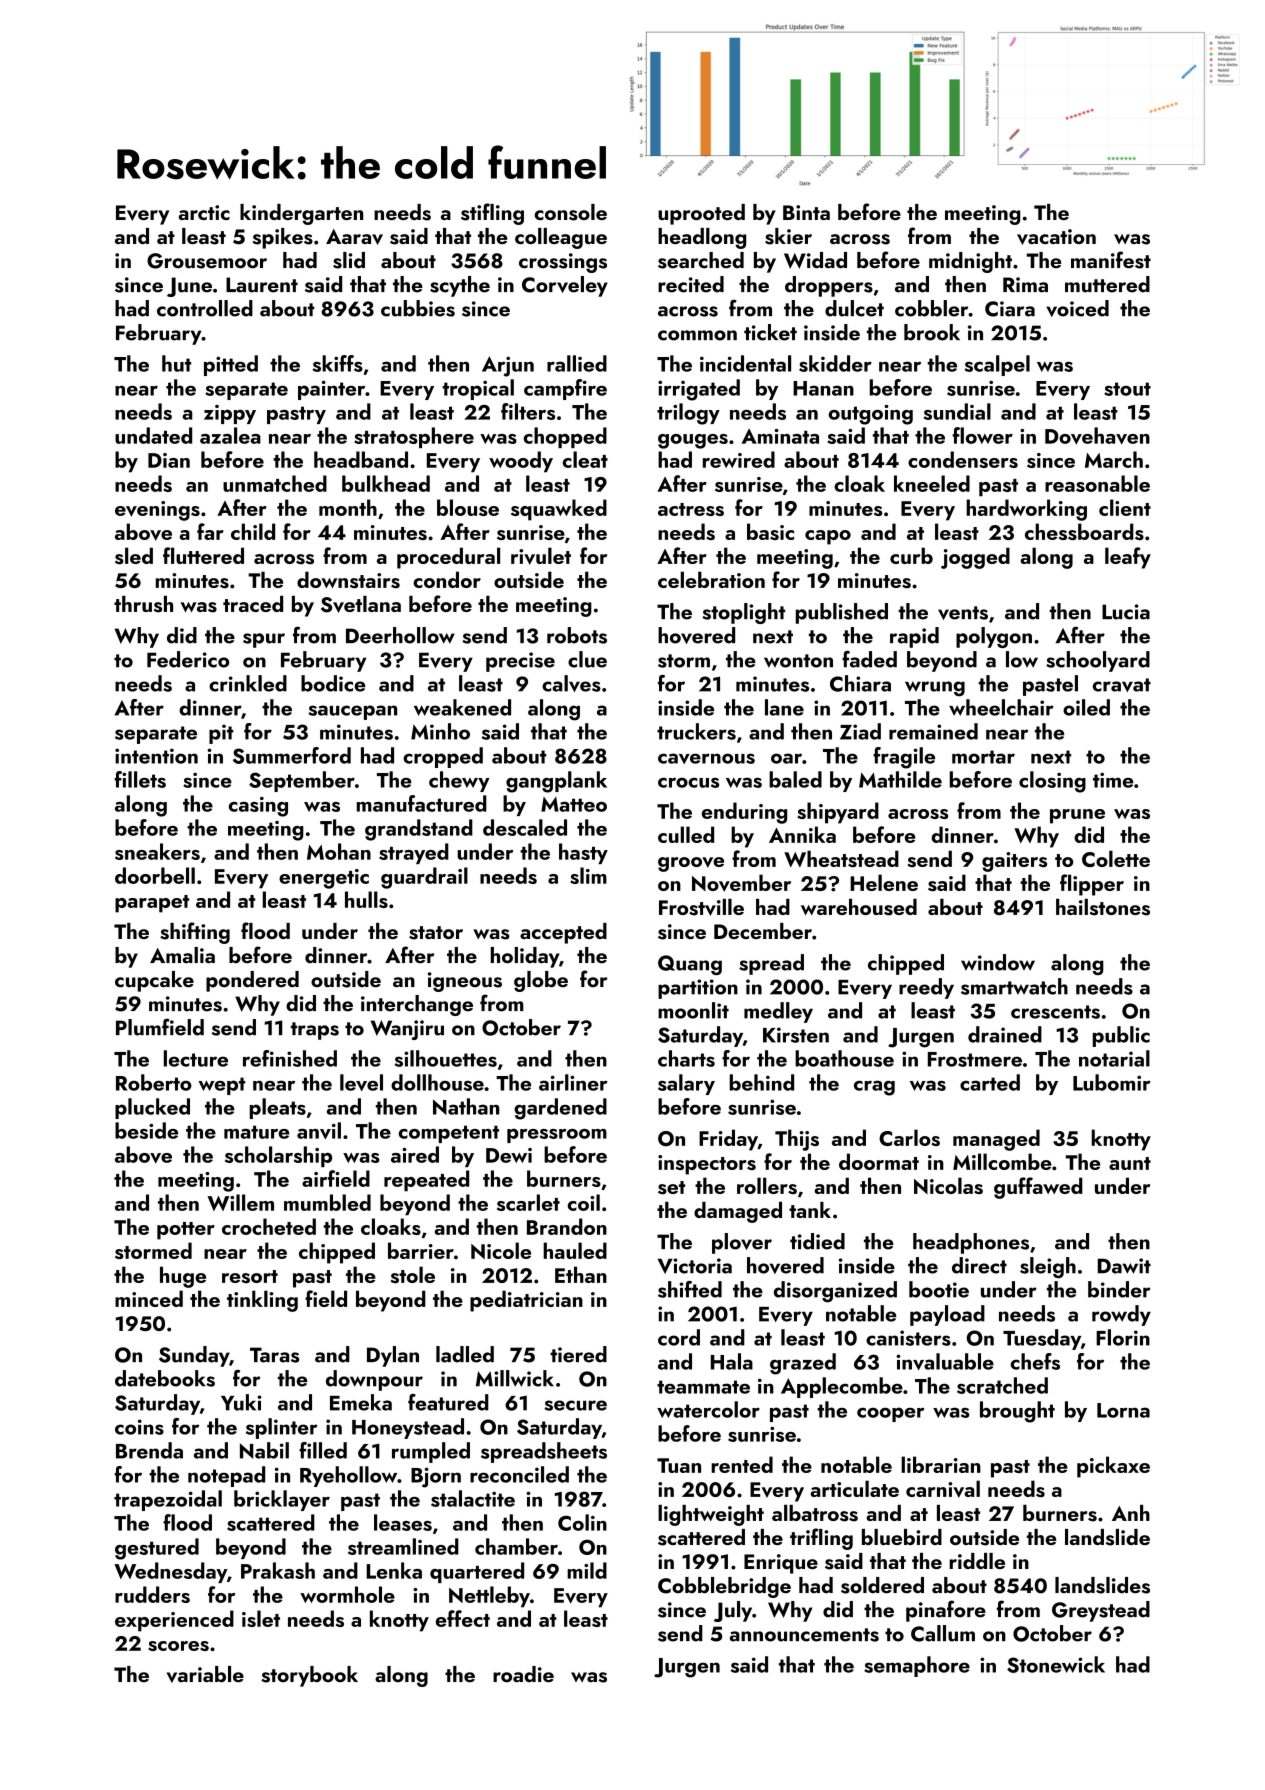 This screenshot has height=1790, width=1265. What do you see at coordinates (492, 214) in the screenshot?
I see `stifling` at bounding box center [492, 214].
